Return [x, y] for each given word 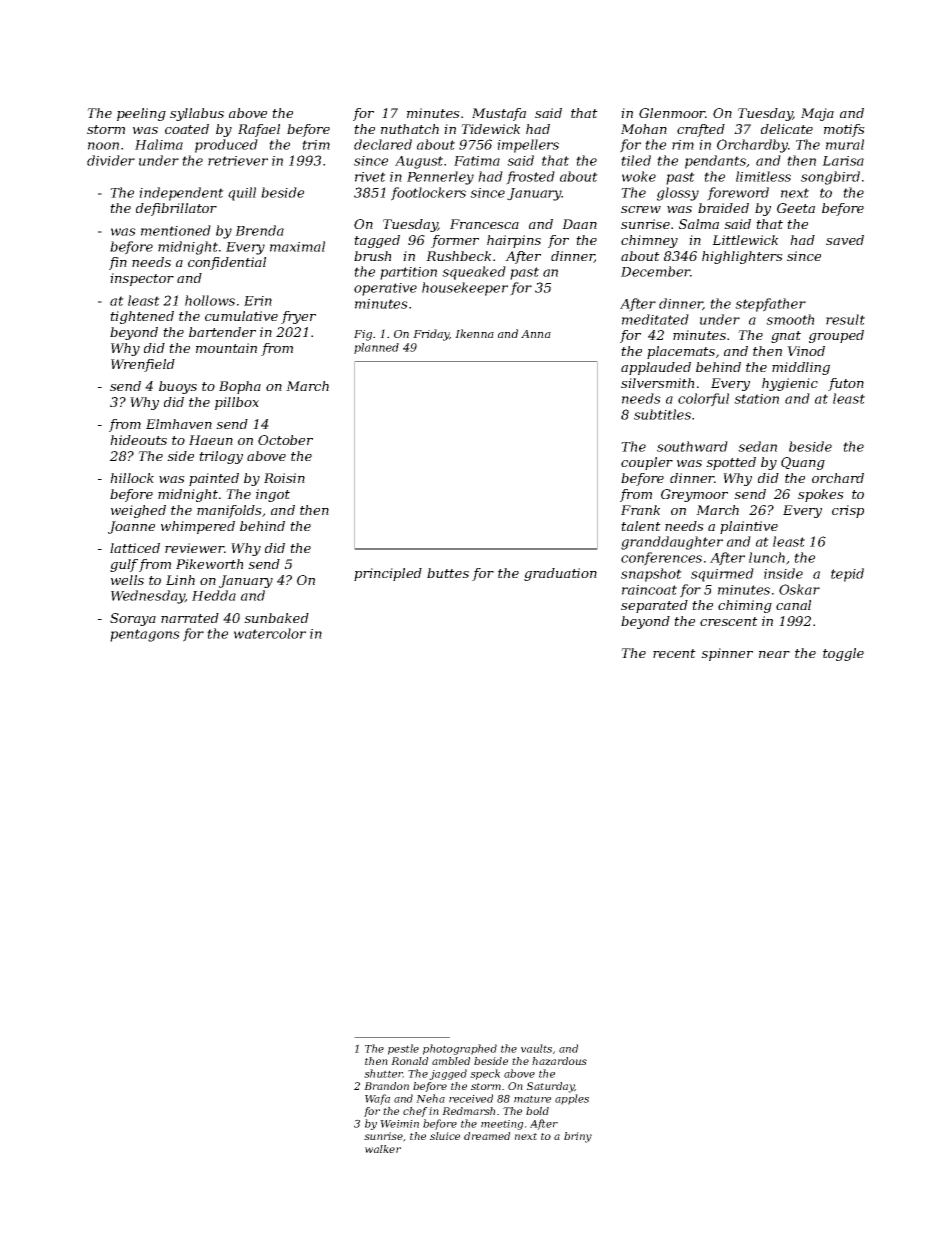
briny [578, 1137]
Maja [817, 114]
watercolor [270, 633]
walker [383, 1149]
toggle [843, 654]
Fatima [477, 161]
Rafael [259, 130]
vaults [536, 1048]
